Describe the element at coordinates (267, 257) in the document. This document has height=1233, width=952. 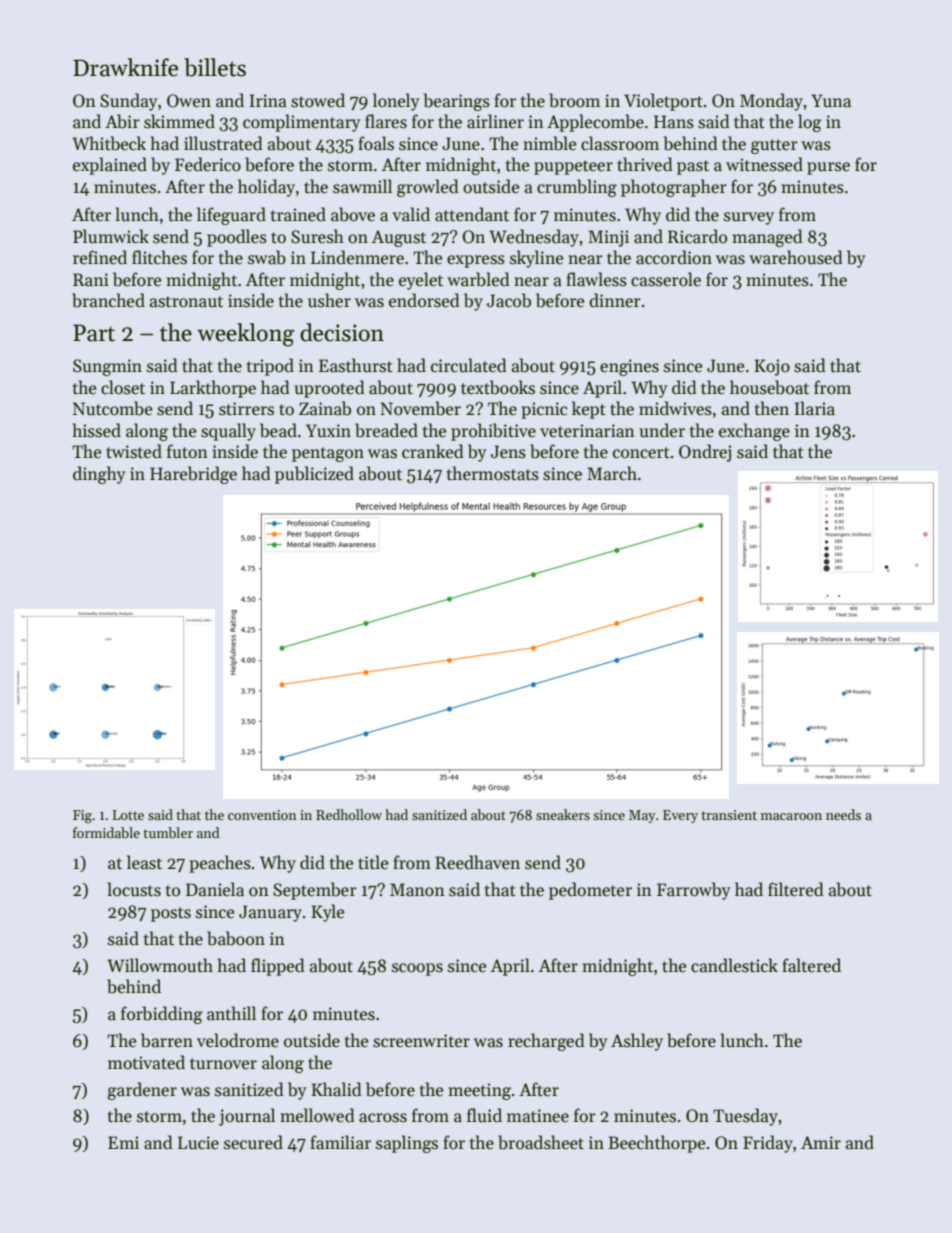
I see `swab` at that location.
